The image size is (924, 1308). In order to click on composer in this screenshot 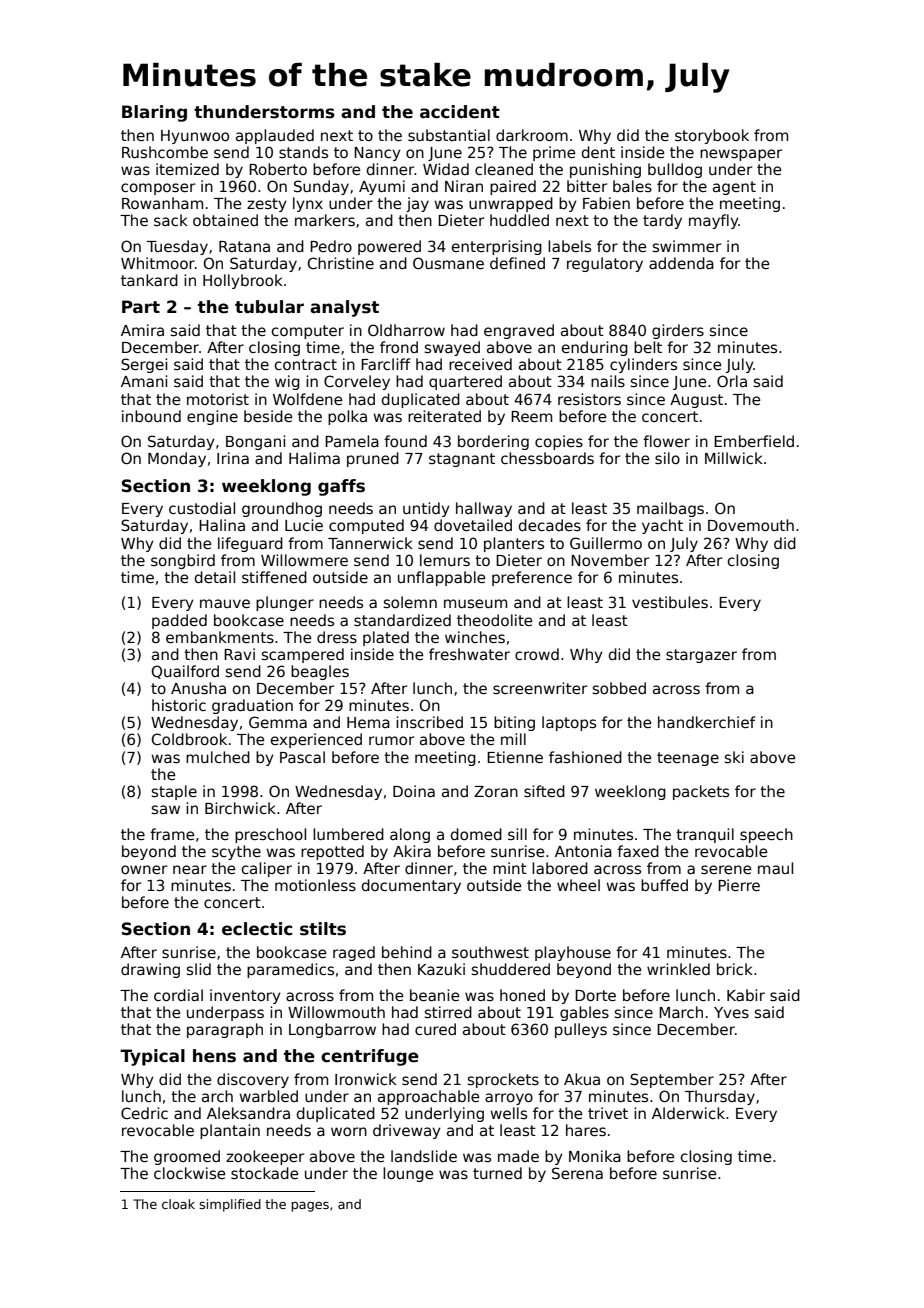, I will do `click(158, 189)`.
